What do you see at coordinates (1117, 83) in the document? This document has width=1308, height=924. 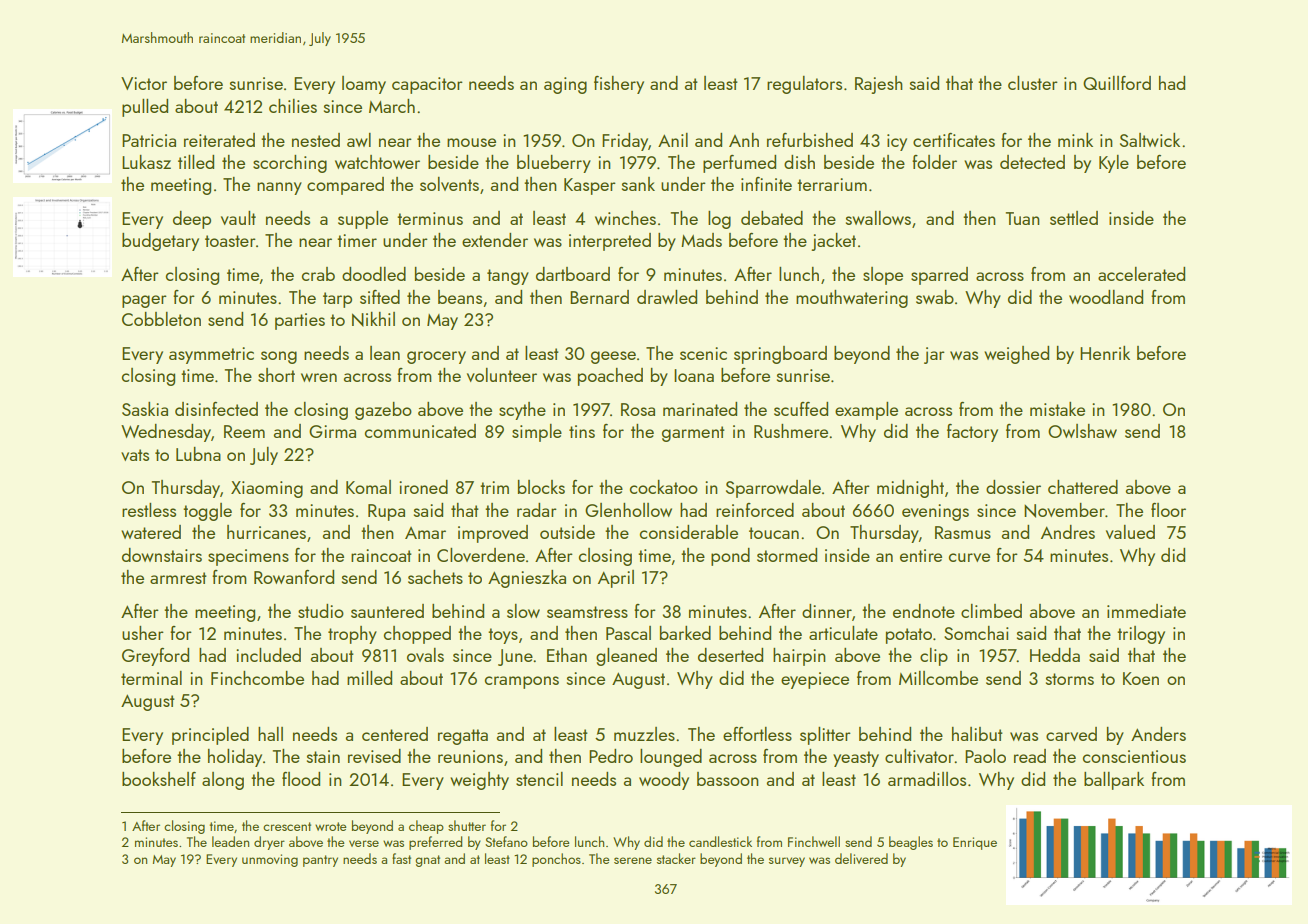 I see `Quillford` at bounding box center [1117, 83].
